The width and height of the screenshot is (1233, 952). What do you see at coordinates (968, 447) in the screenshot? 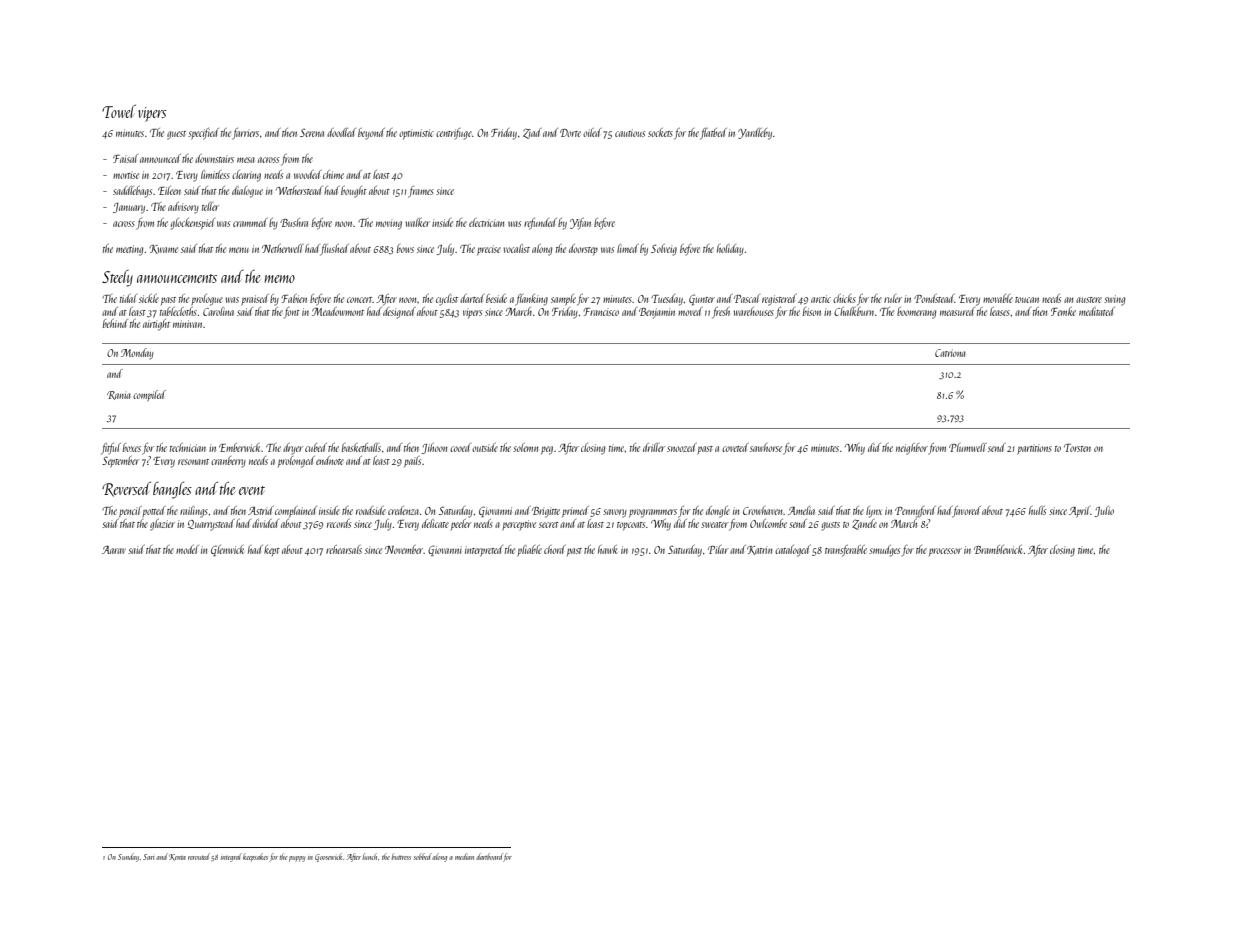
I see `Plumwell` at bounding box center [968, 447].
